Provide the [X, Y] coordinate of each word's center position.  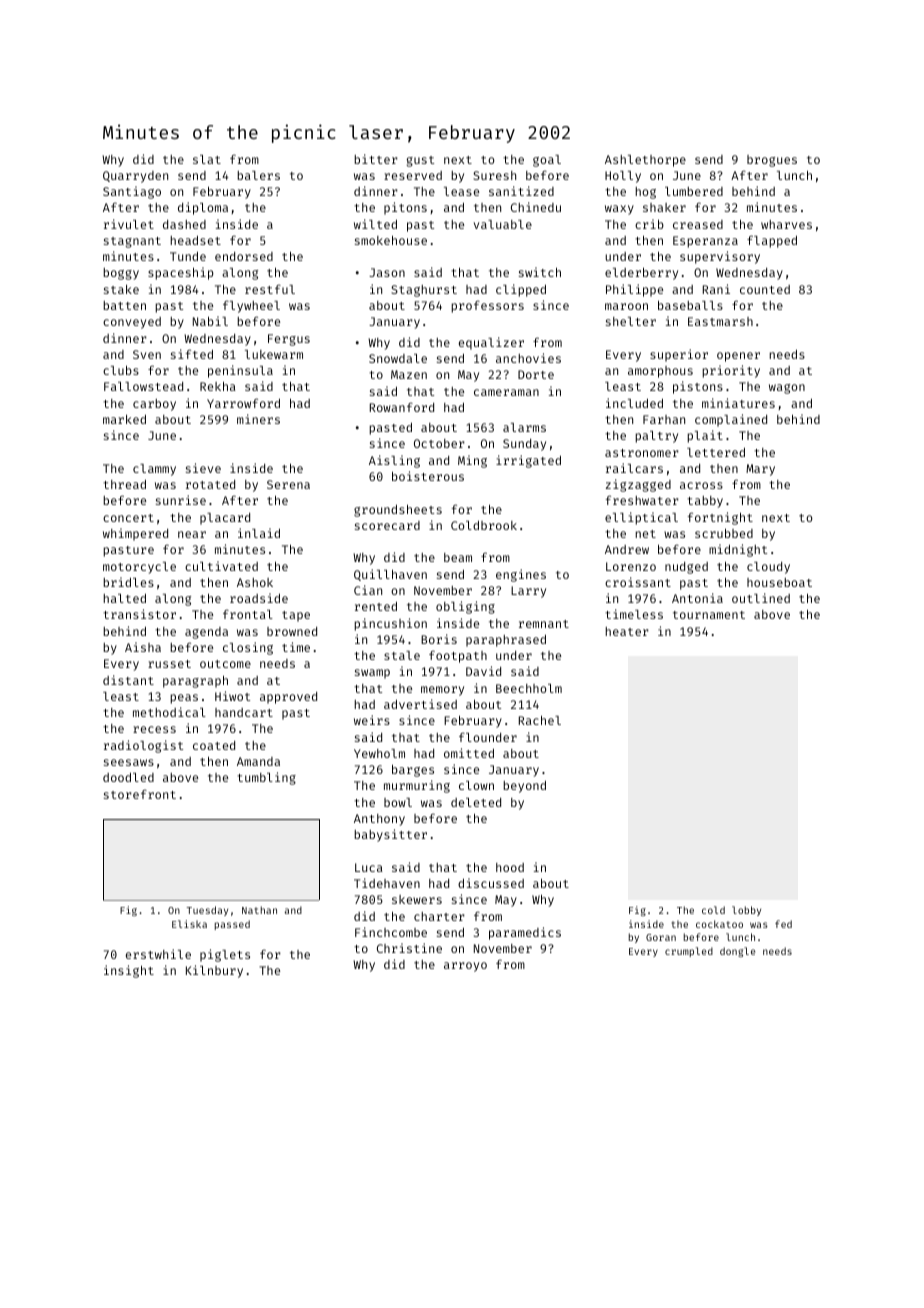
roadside [259, 598]
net [645, 534]
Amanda [258, 761]
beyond [524, 787]
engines [521, 575]
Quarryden [135, 177]
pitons [405, 208]
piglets [225, 955]
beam [458, 557]
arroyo [465, 967]
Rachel [540, 720]
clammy [154, 470]
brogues [772, 161]
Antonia [697, 598]
